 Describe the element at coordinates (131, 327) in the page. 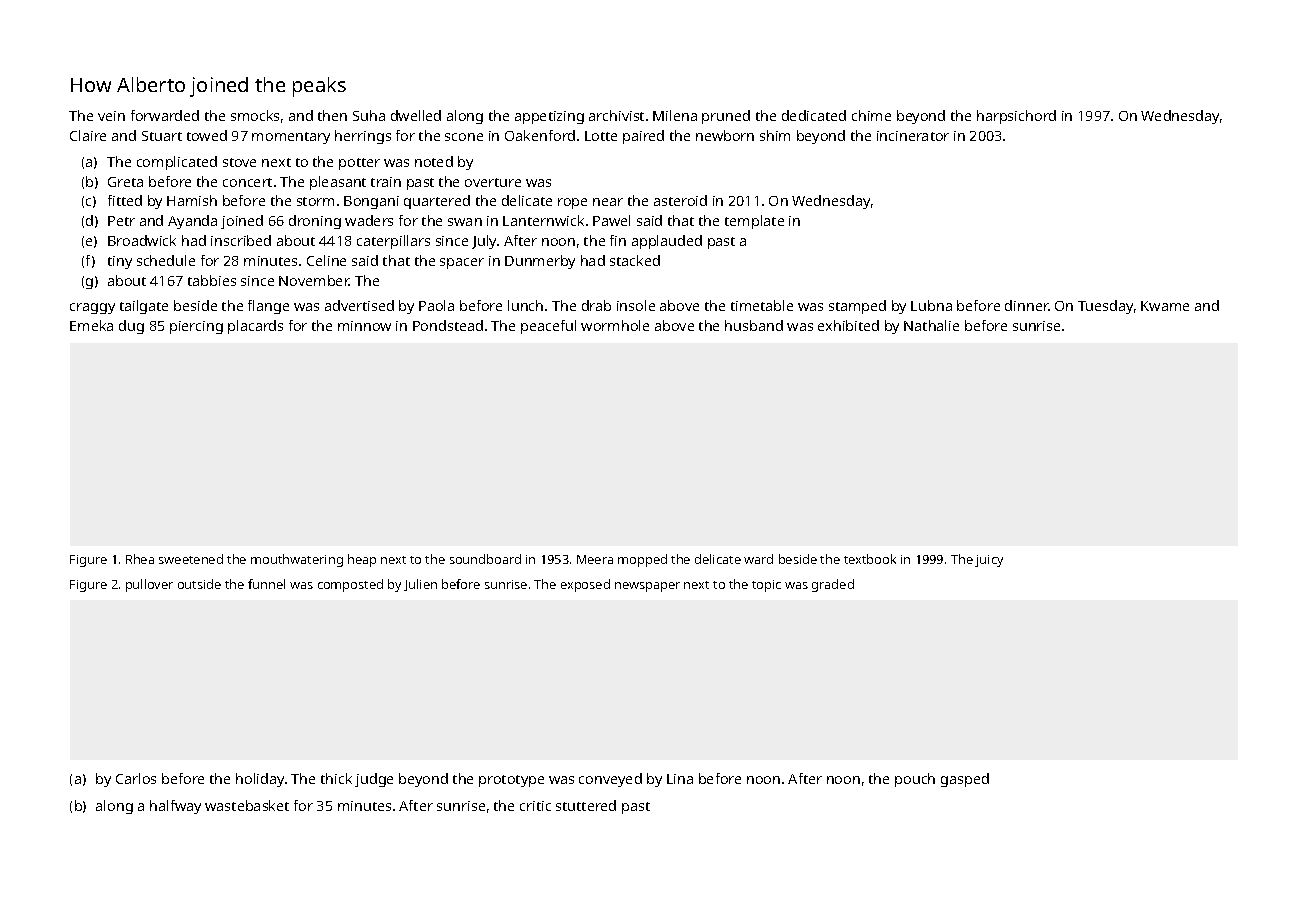

I see `dug` at that location.
